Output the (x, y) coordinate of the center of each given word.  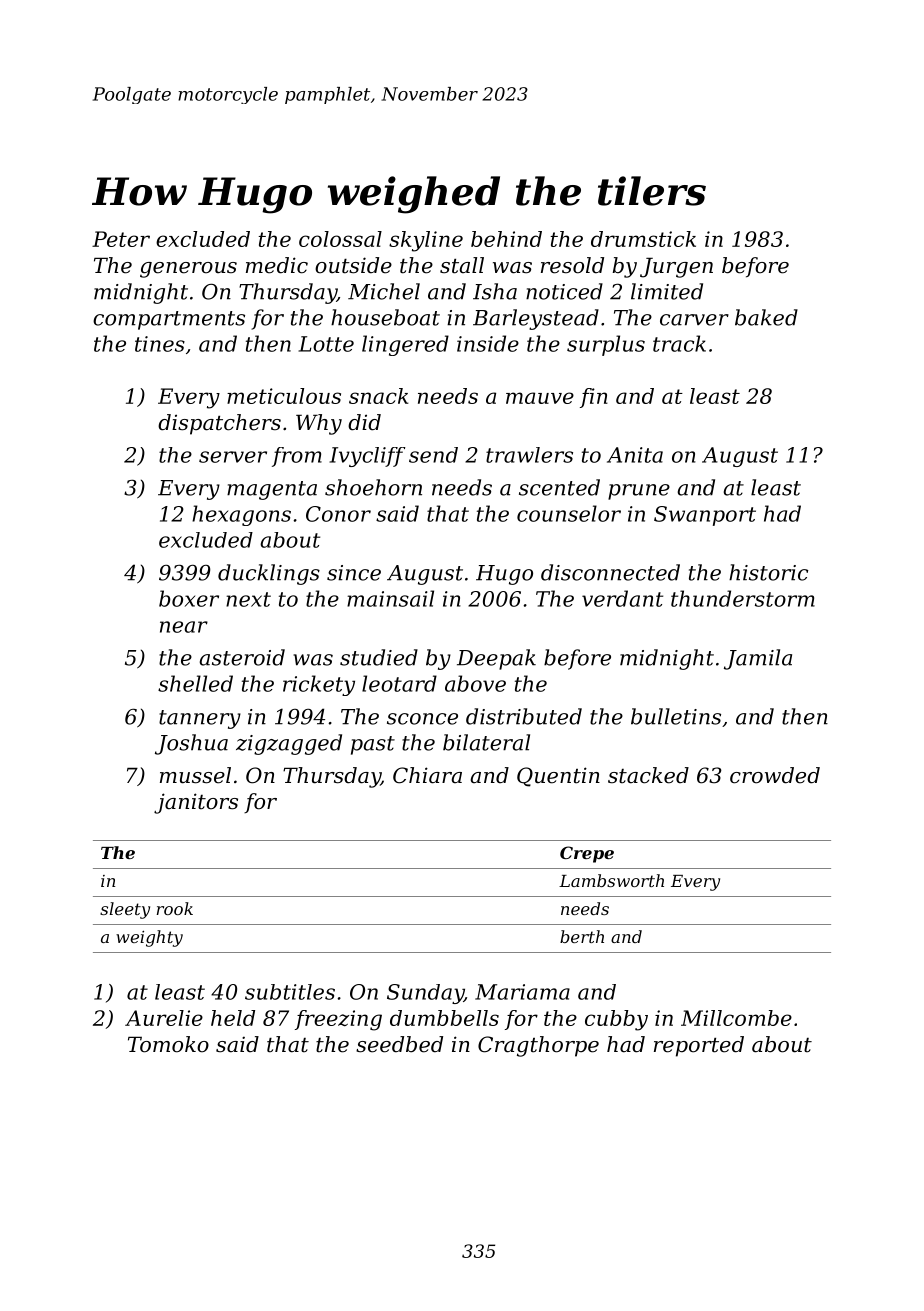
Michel (384, 291)
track (679, 343)
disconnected (610, 572)
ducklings (269, 574)
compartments (169, 320)
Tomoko (168, 1044)
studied (379, 657)
